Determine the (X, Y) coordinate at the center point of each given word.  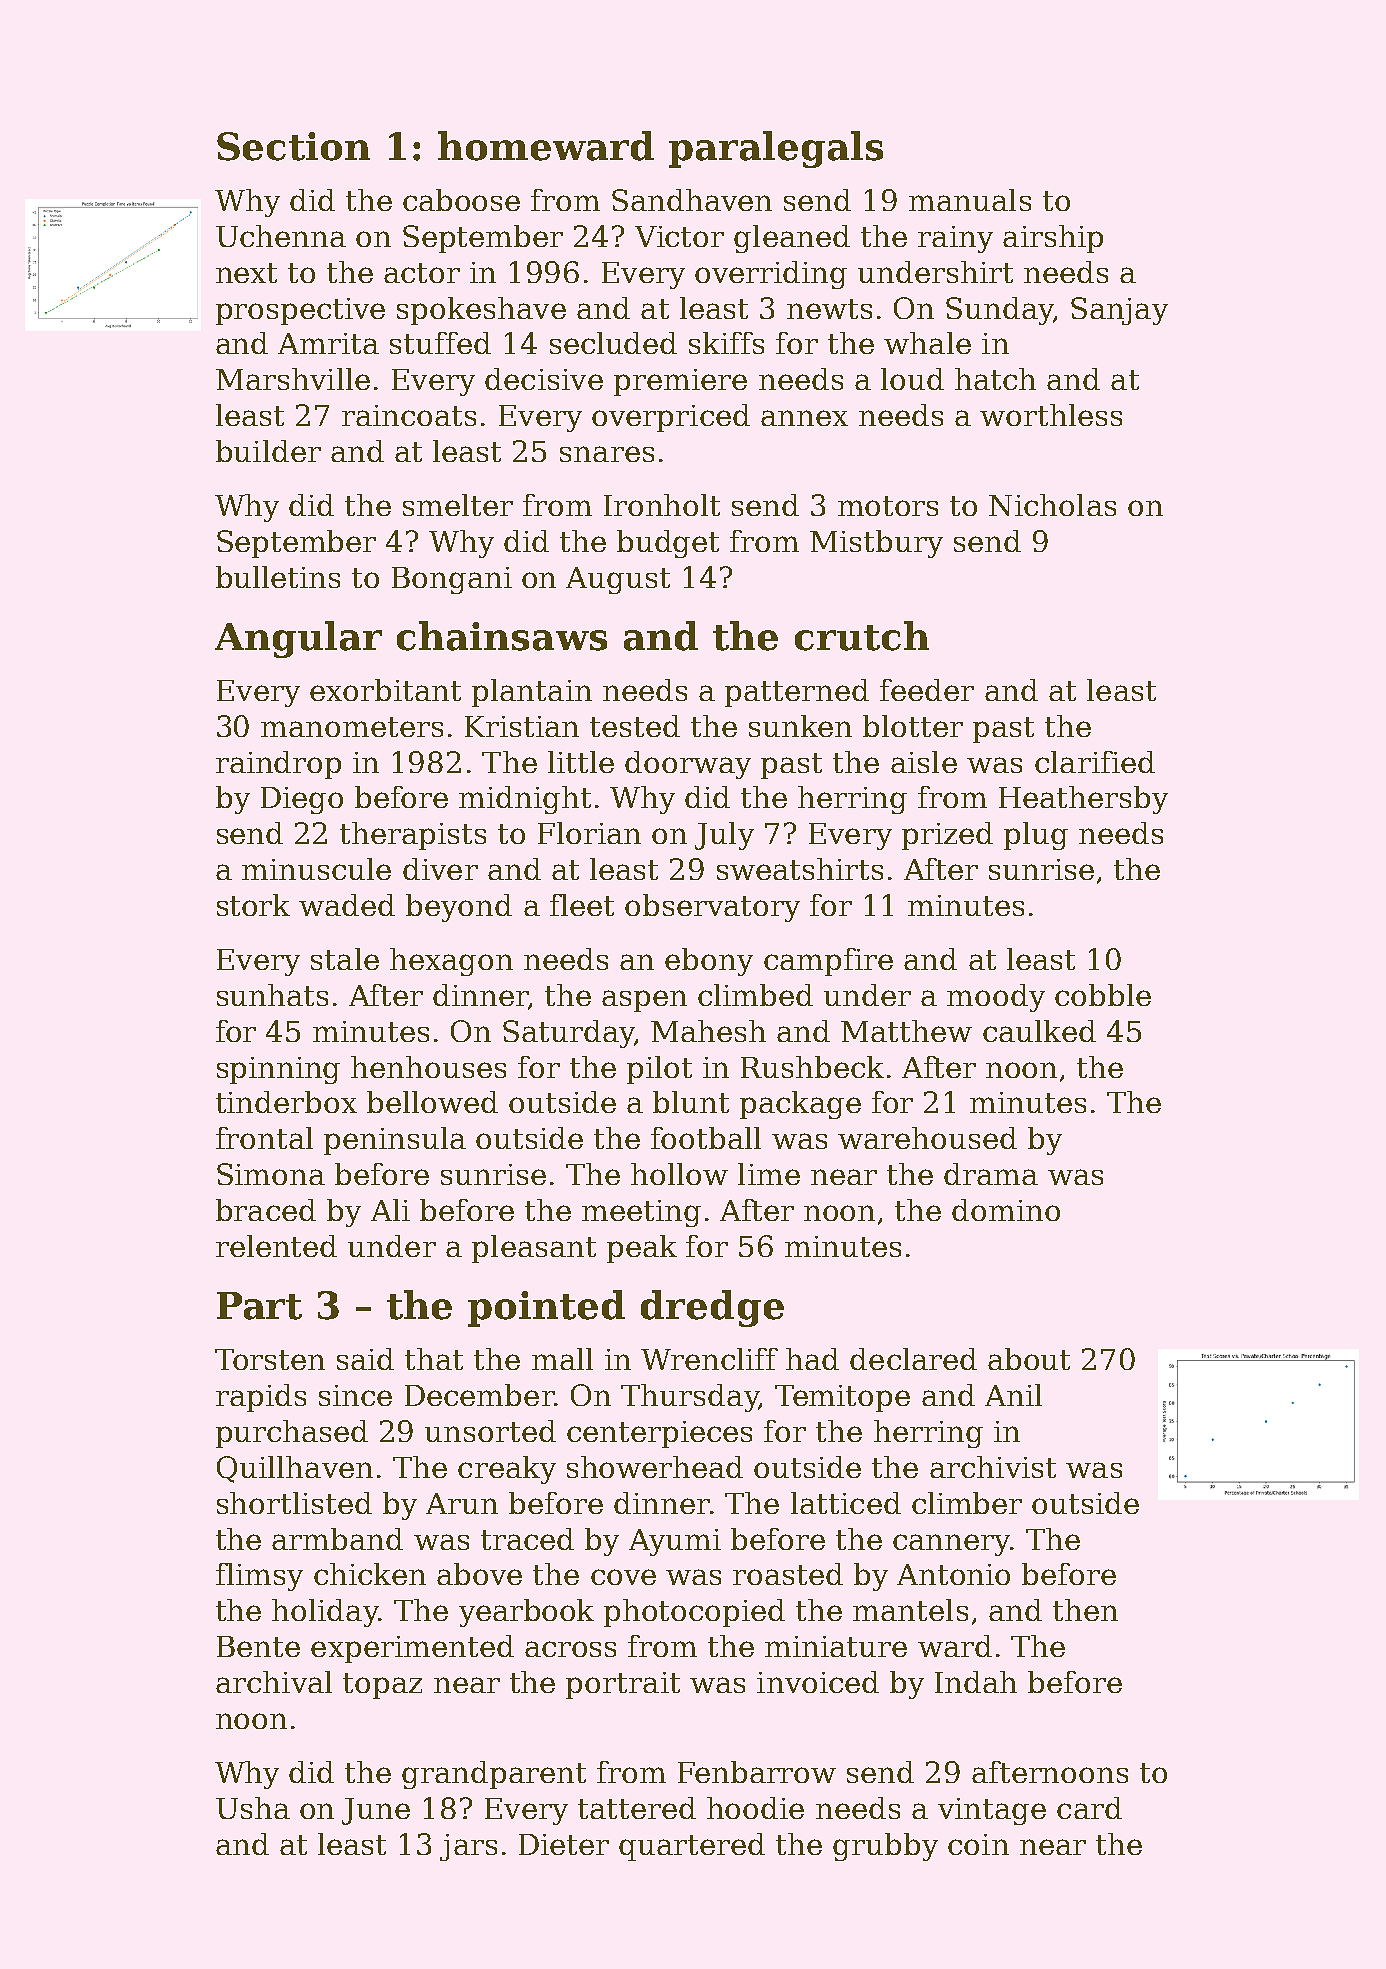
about (1029, 1359)
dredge (712, 1308)
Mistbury (876, 544)
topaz (382, 1686)
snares (607, 454)
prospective (300, 311)
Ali (390, 1210)
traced (527, 1539)
